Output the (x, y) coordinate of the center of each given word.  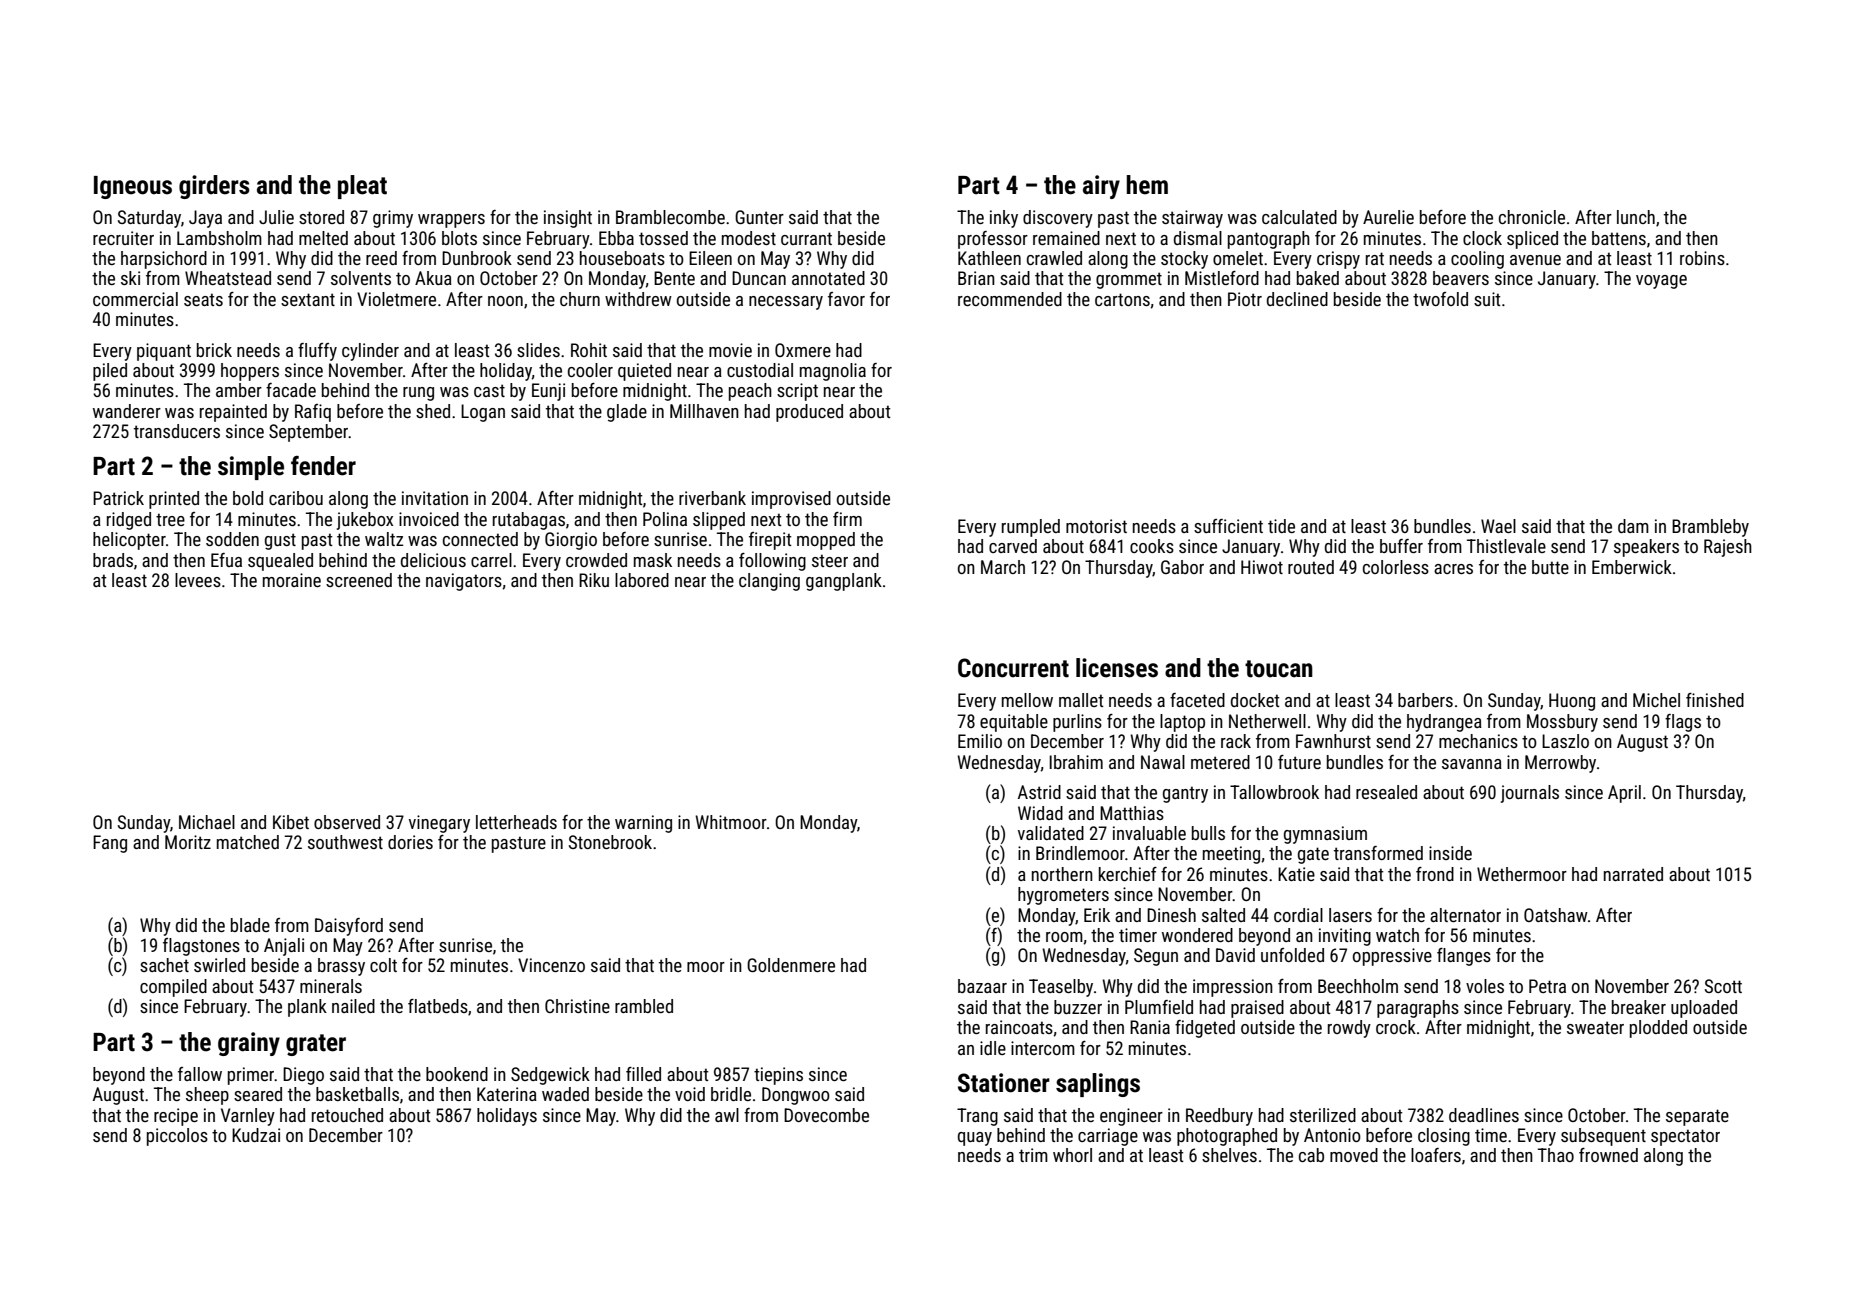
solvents (361, 278)
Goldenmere (791, 965)
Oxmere (803, 350)
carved (1013, 546)
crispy (1338, 260)
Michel (1656, 700)
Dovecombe (826, 1115)
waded (565, 1094)
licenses (1117, 668)
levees (198, 580)
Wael (1498, 526)
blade (250, 925)
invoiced (429, 519)
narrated (1633, 874)
